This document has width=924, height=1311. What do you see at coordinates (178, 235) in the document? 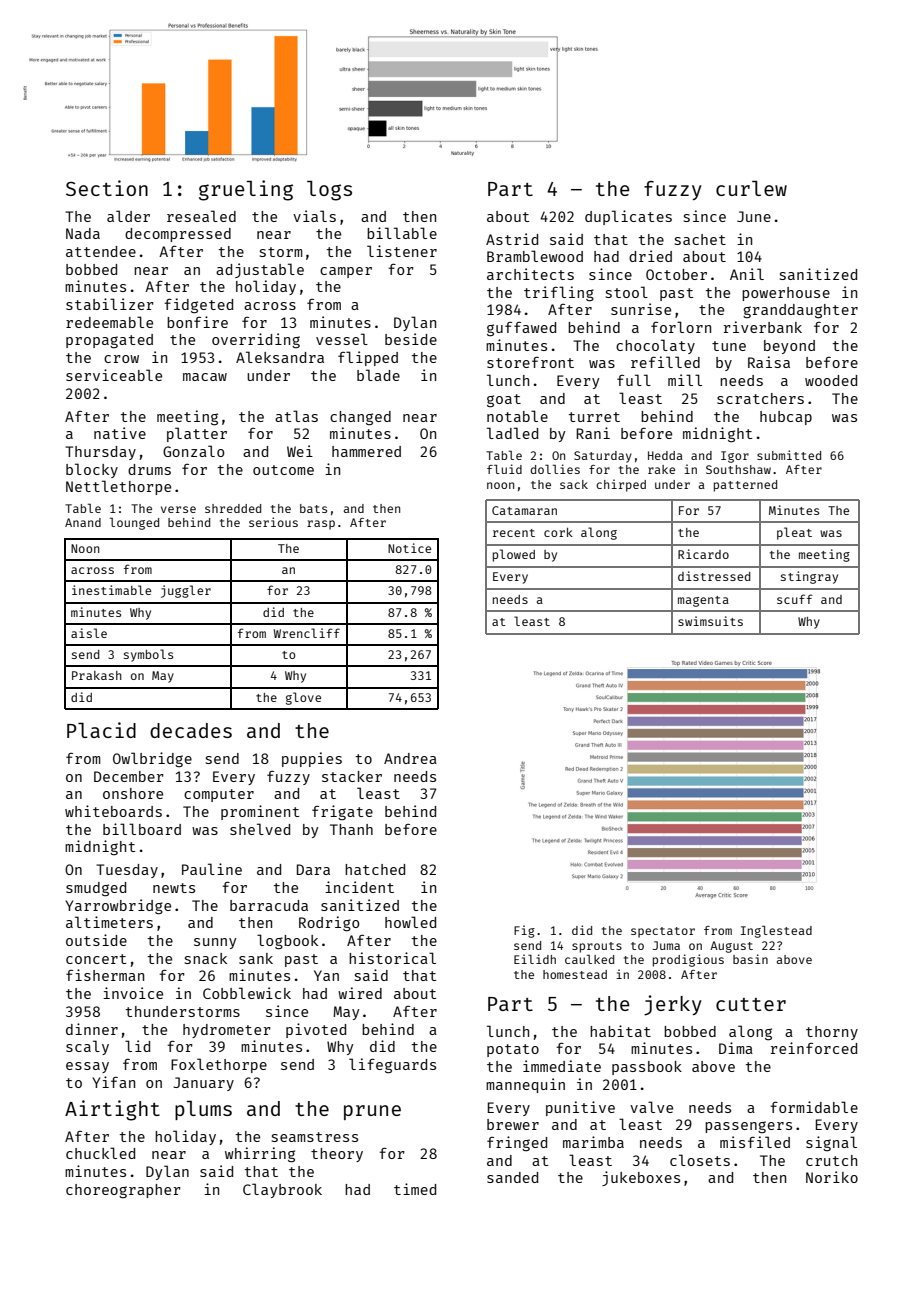
I see `decompressed` at bounding box center [178, 235].
